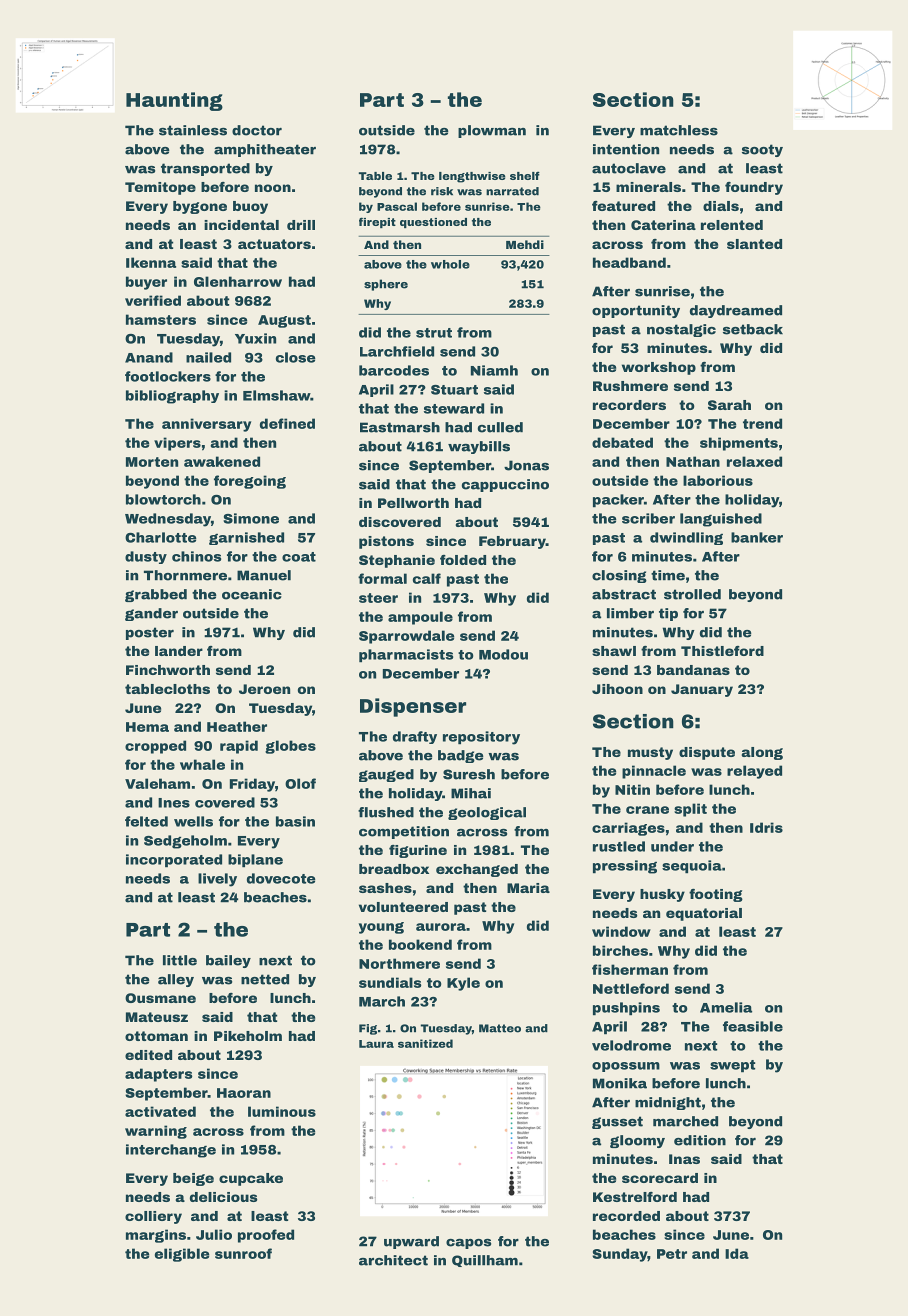 The height and width of the page is (1316, 908). What do you see at coordinates (406, 655) in the page?
I see `pharmacists` at bounding box center [406, 655].
